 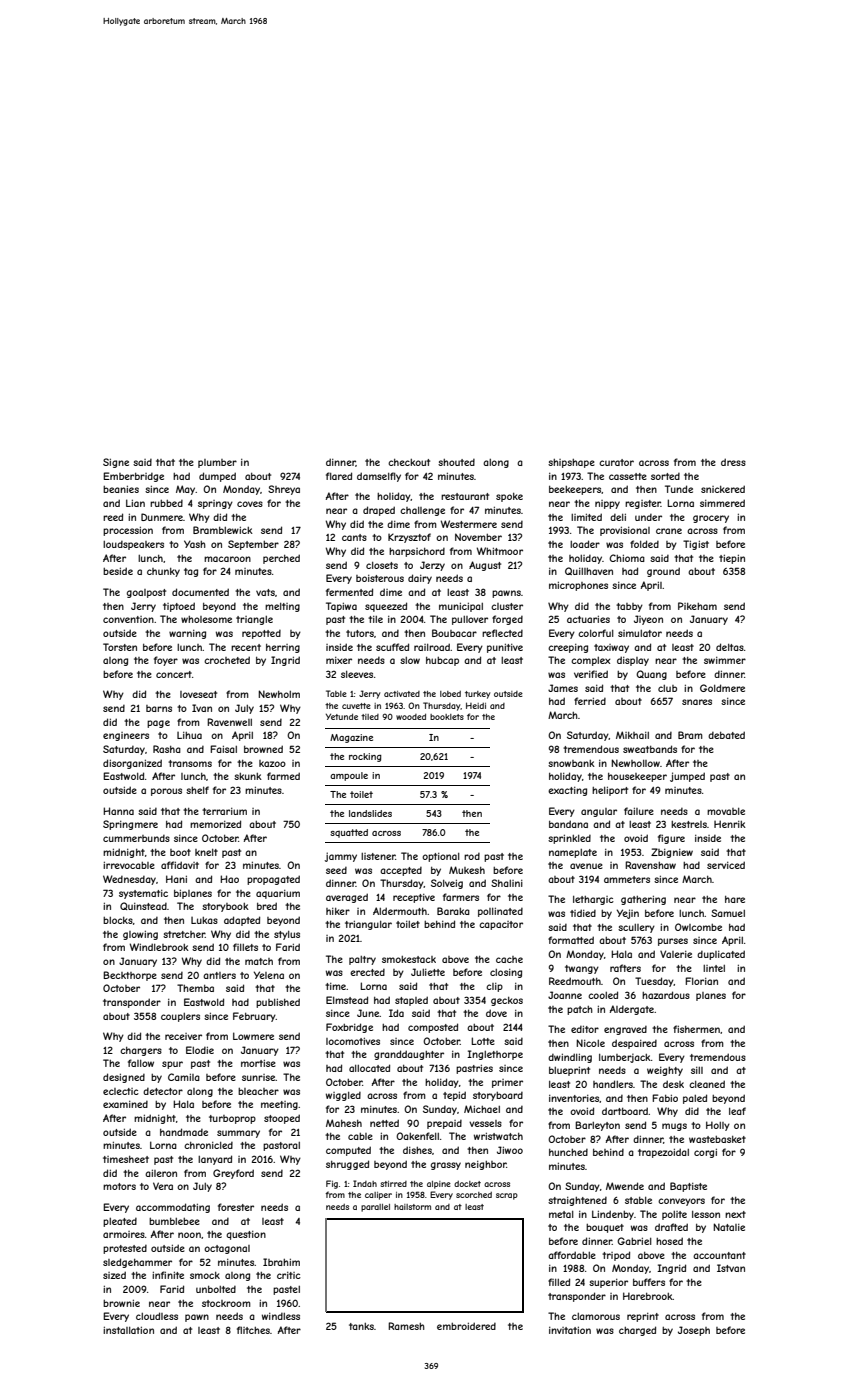 I want to click on Fabio, so click(x=665, y=1098).
